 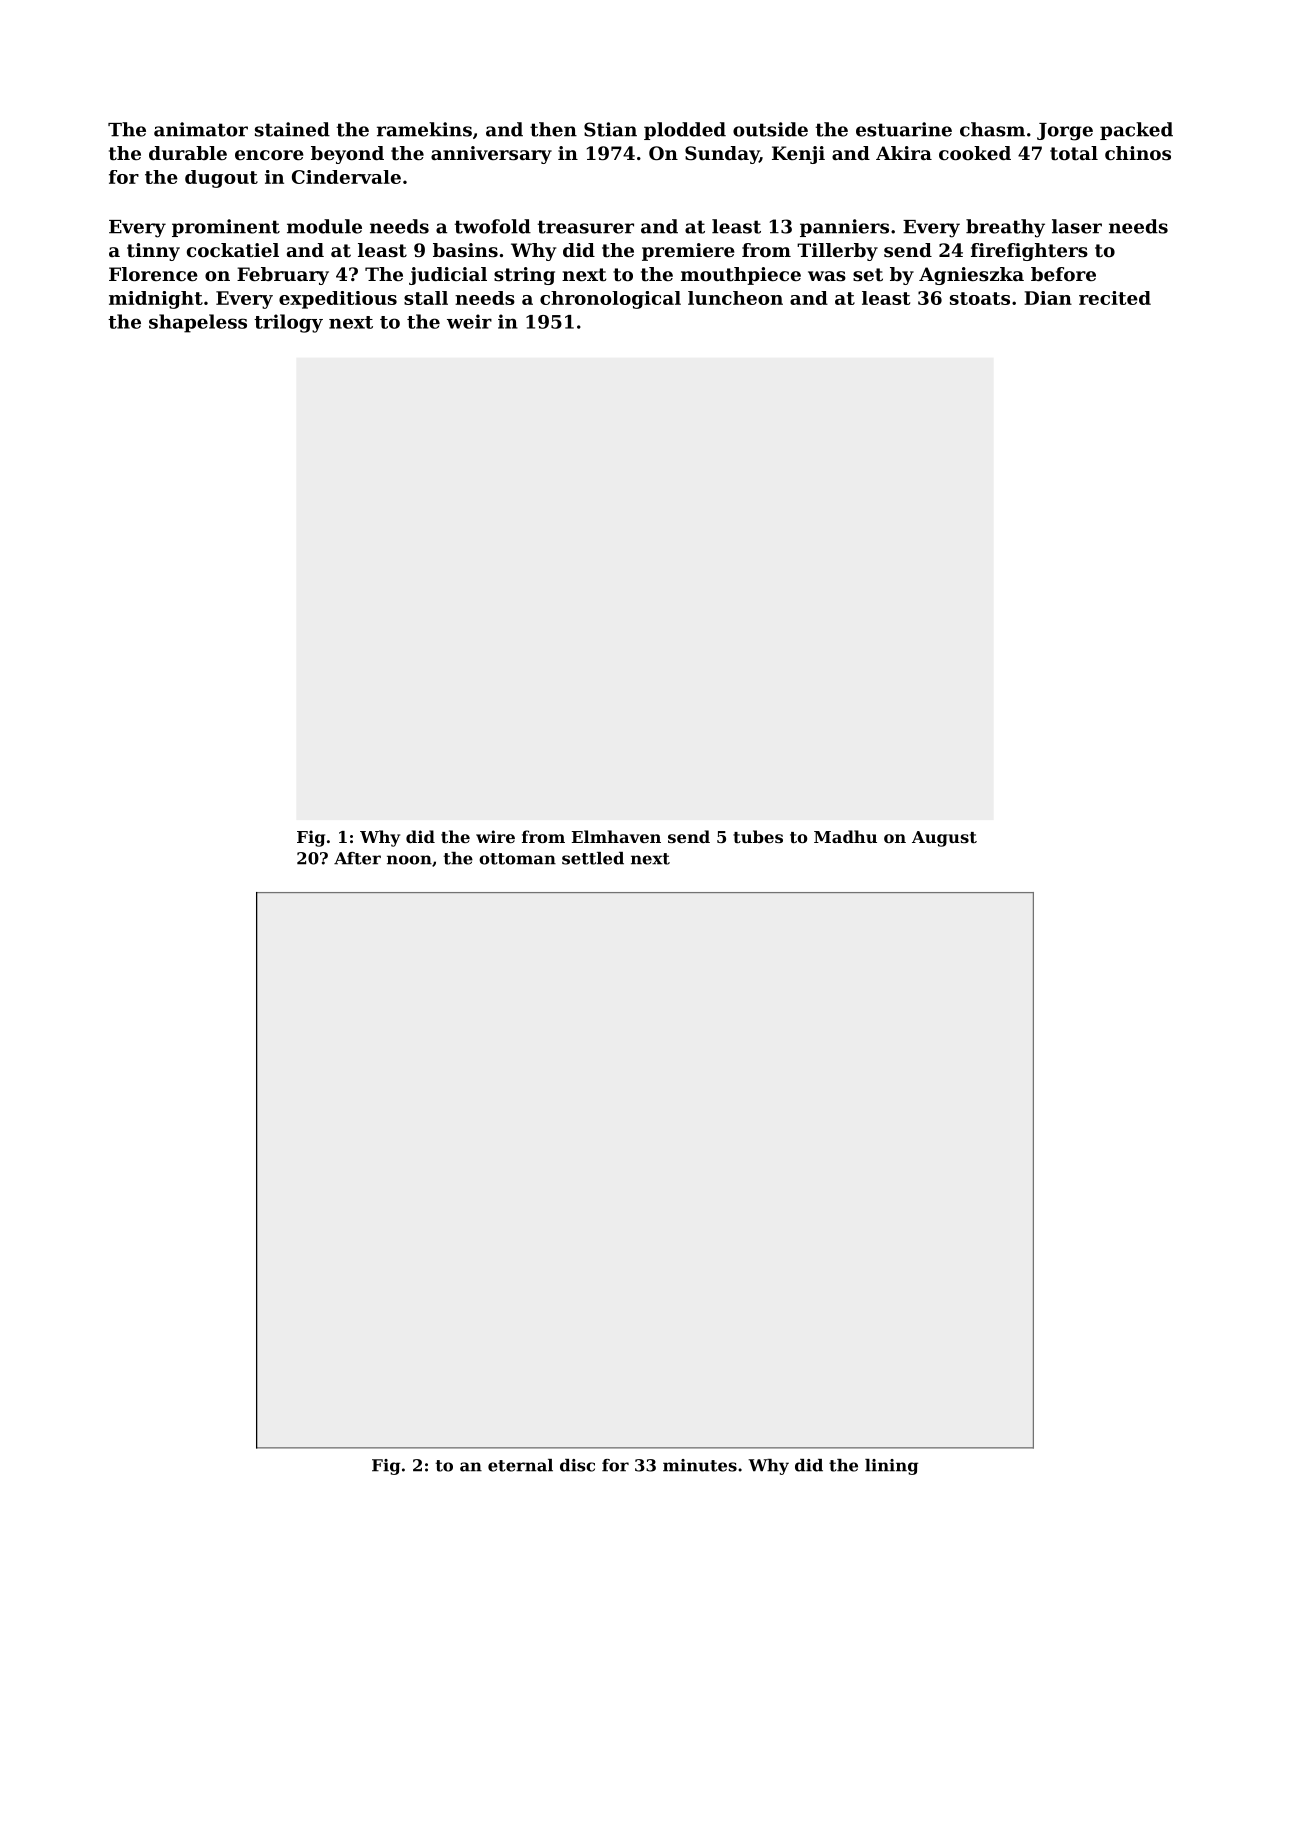 I want to click on disc, so click(x=577, y=1465).
